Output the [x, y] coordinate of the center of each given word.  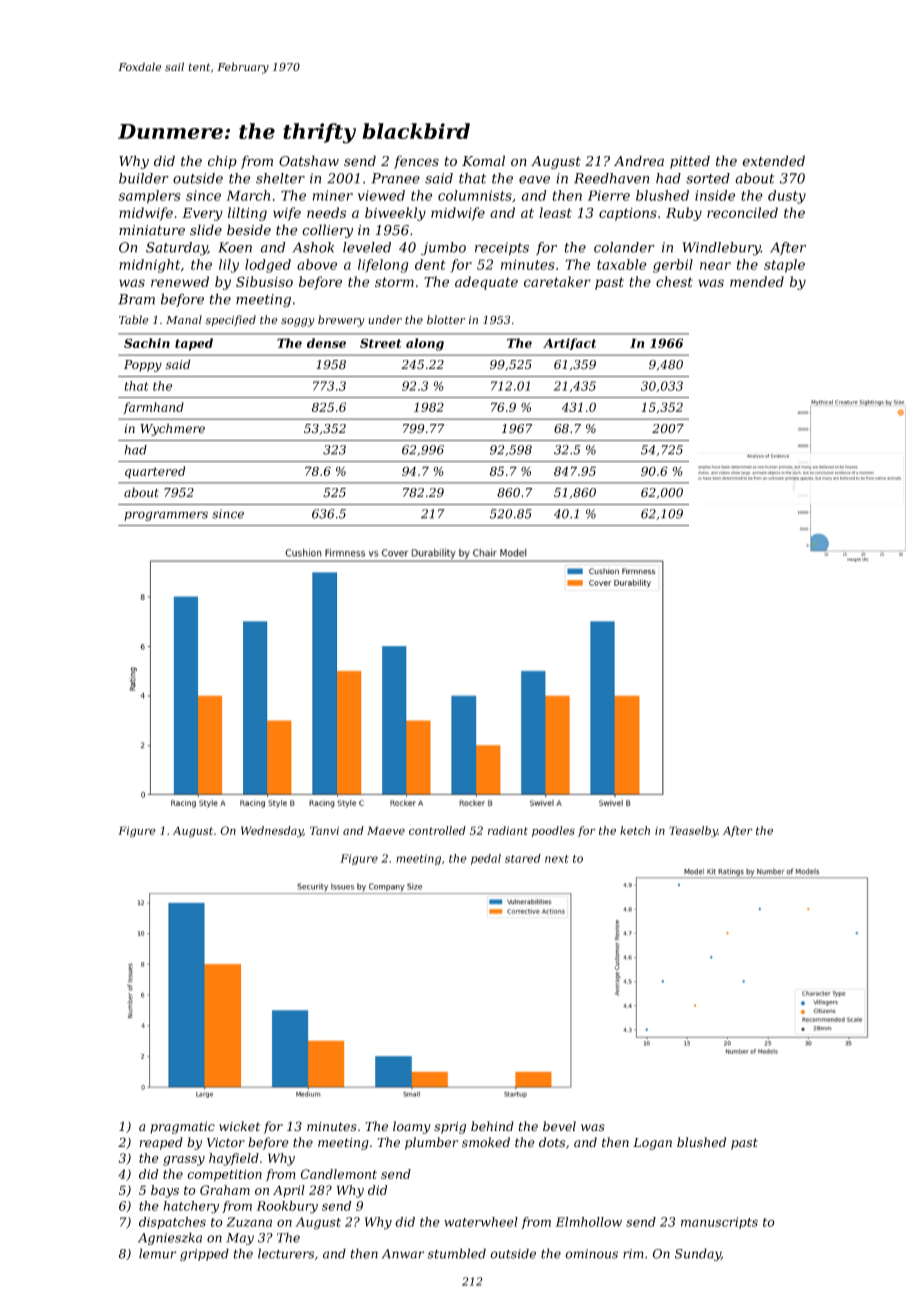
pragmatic [182, 1128]
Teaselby [693, 832]
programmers [166, 516]
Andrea [639, 161]
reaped [161, 1143]
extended [773, 161]
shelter [280, 178]
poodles [553, 831]
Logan [652, 1144]
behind [492, 1126]
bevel [559, 1126]
